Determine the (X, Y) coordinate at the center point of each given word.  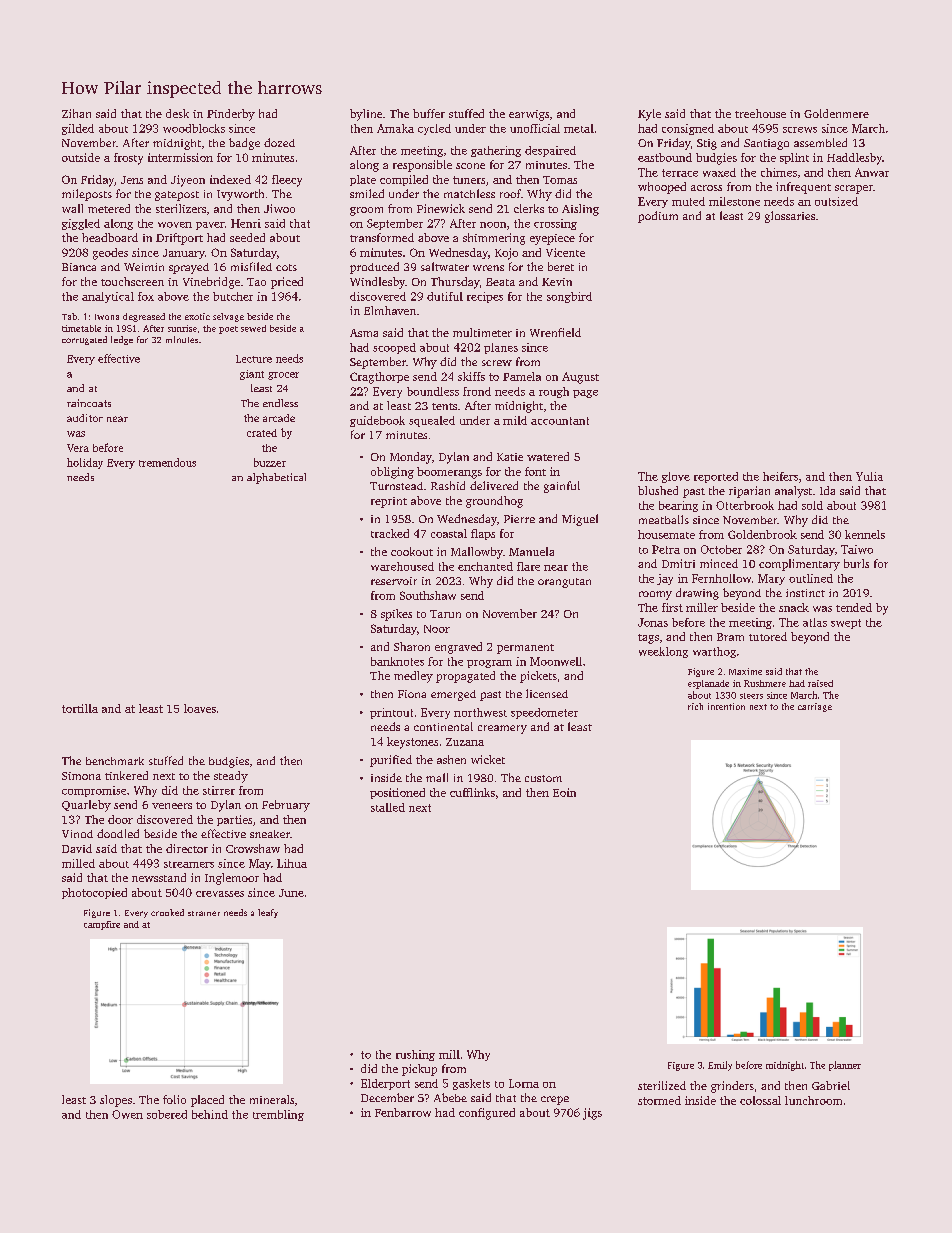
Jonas (653, 622)
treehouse (760, 113)
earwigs (529, 115)
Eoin (564, 792)
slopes (116, 1101)
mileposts (87, 195)
